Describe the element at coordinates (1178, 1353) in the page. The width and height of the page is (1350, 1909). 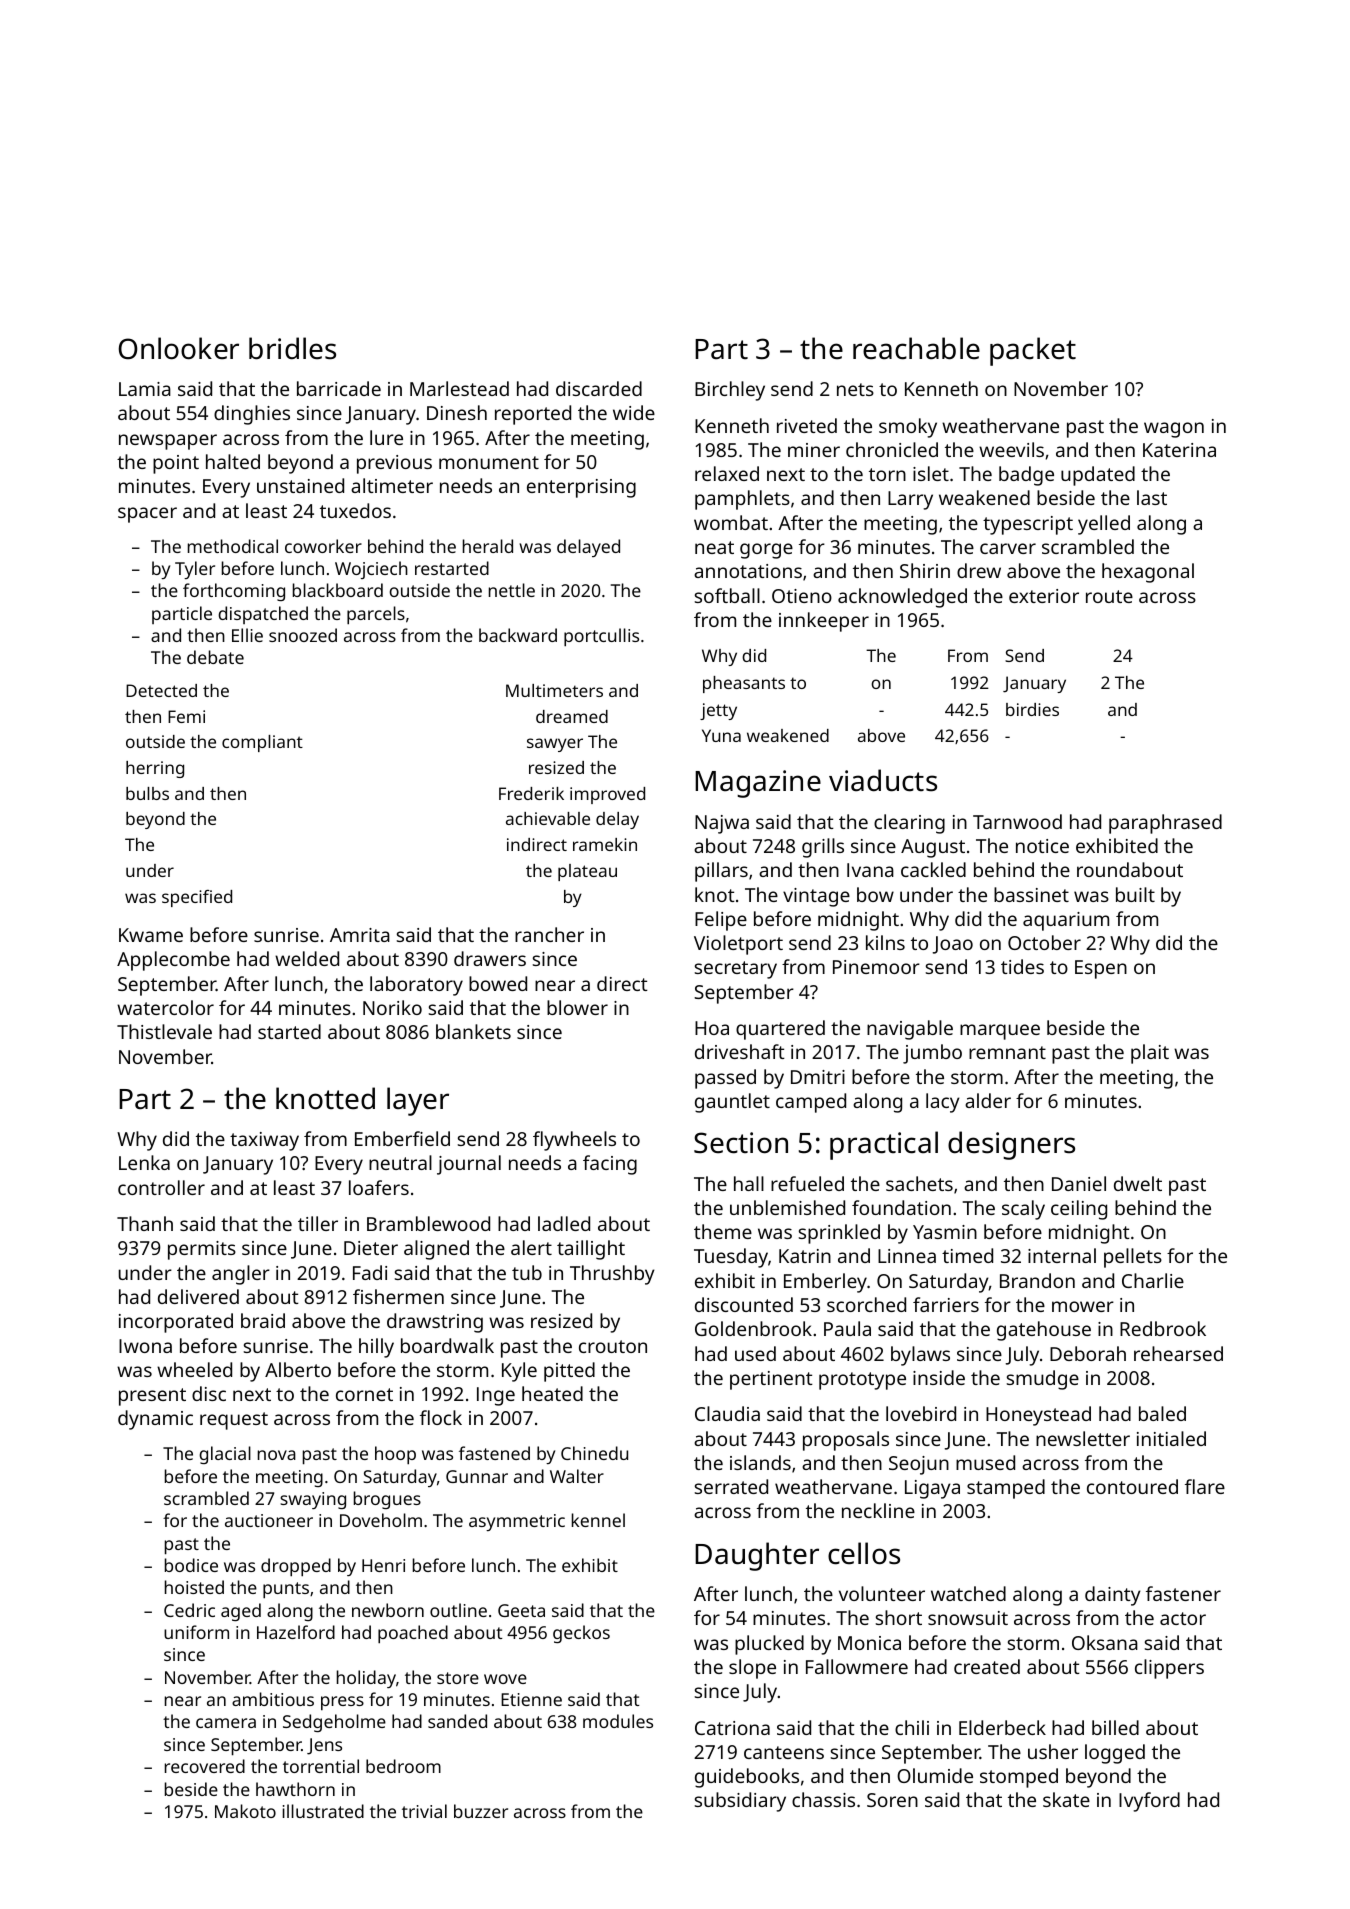
I see `rehearsed` at that location.
